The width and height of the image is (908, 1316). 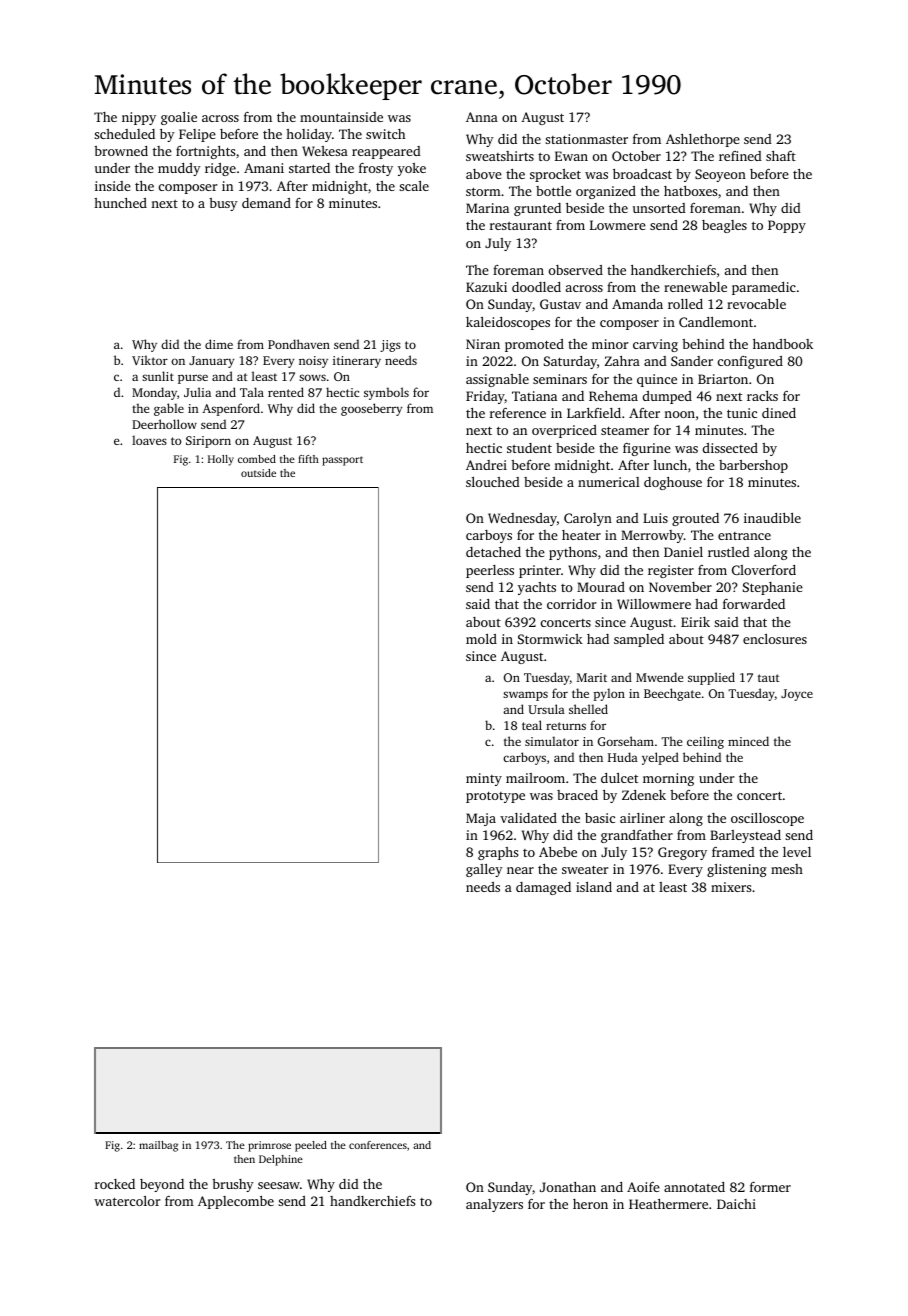 I want to click on demand, so click(x=266, y=203).
